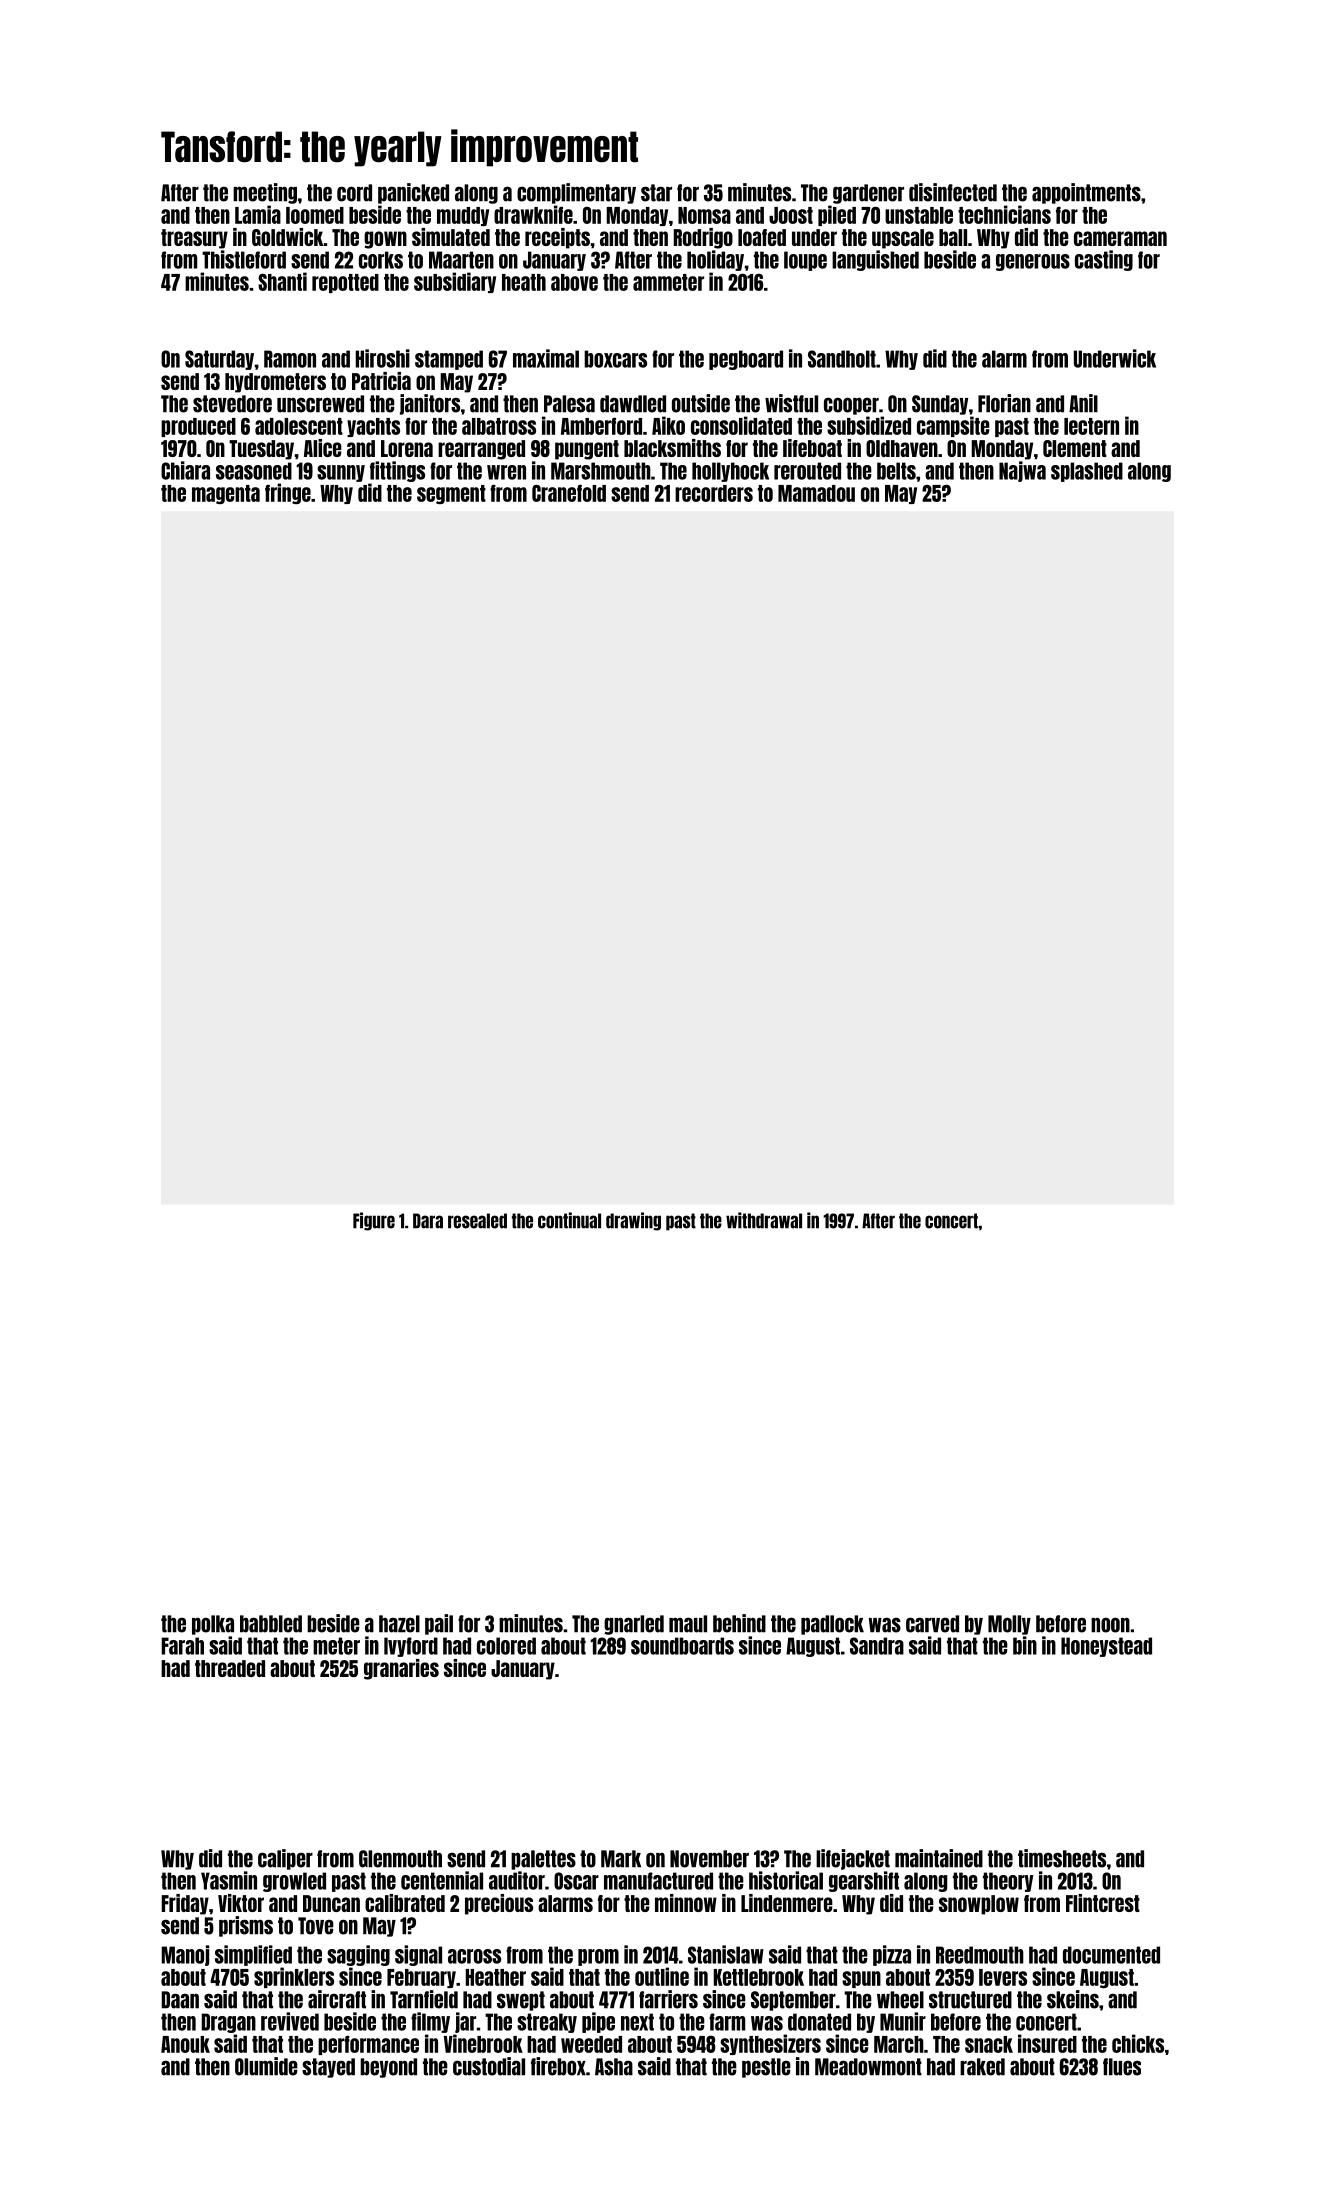  What do you see at coordinates (439, 1624) in the screenshot?
I see `pail` at bounding box center [439, 1624].
